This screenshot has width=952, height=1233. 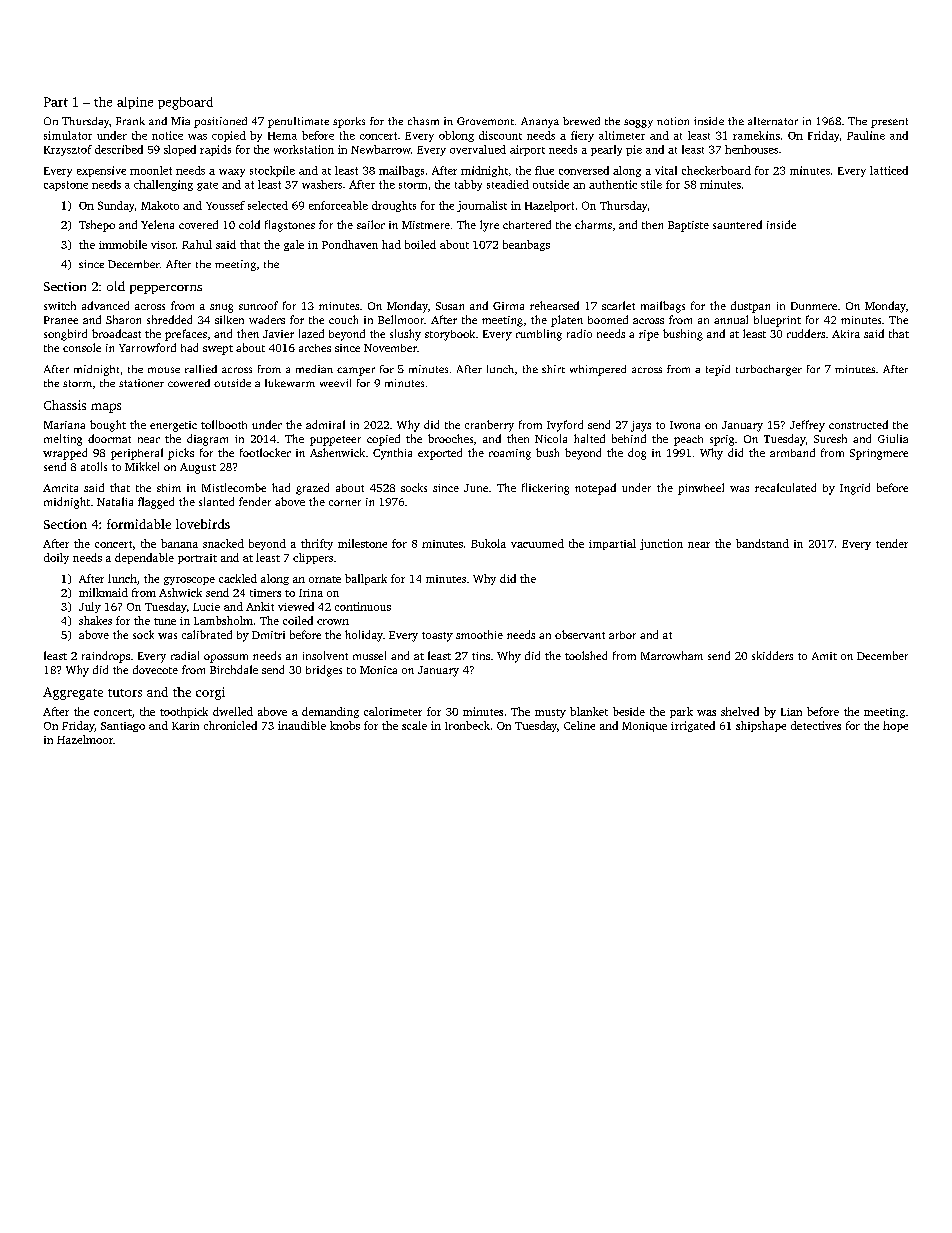 I want to click on couch, so click(x=343, y=319).
